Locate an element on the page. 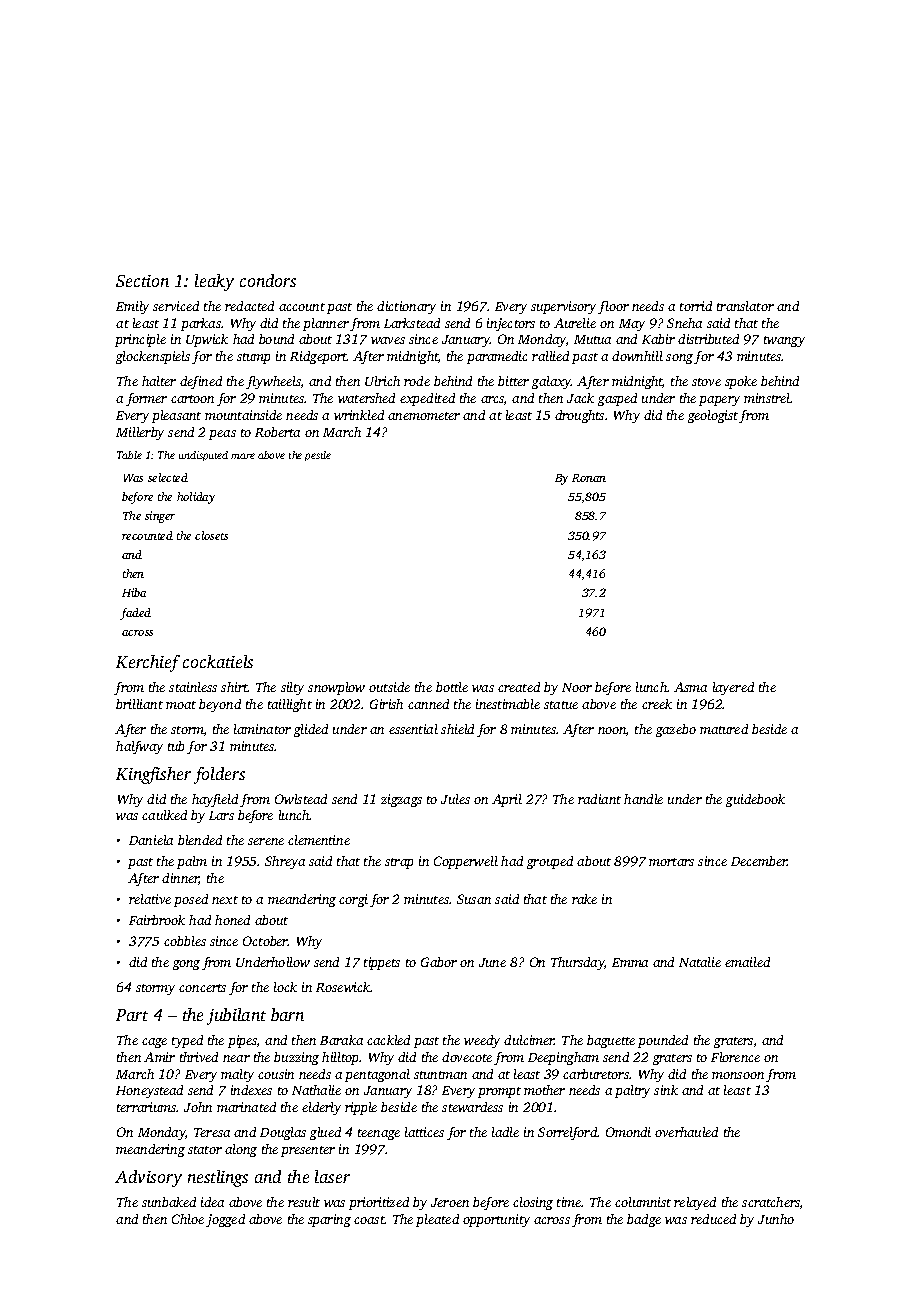 This page has width=924, height=1308. Emily is located at coordinates (132, 307).
